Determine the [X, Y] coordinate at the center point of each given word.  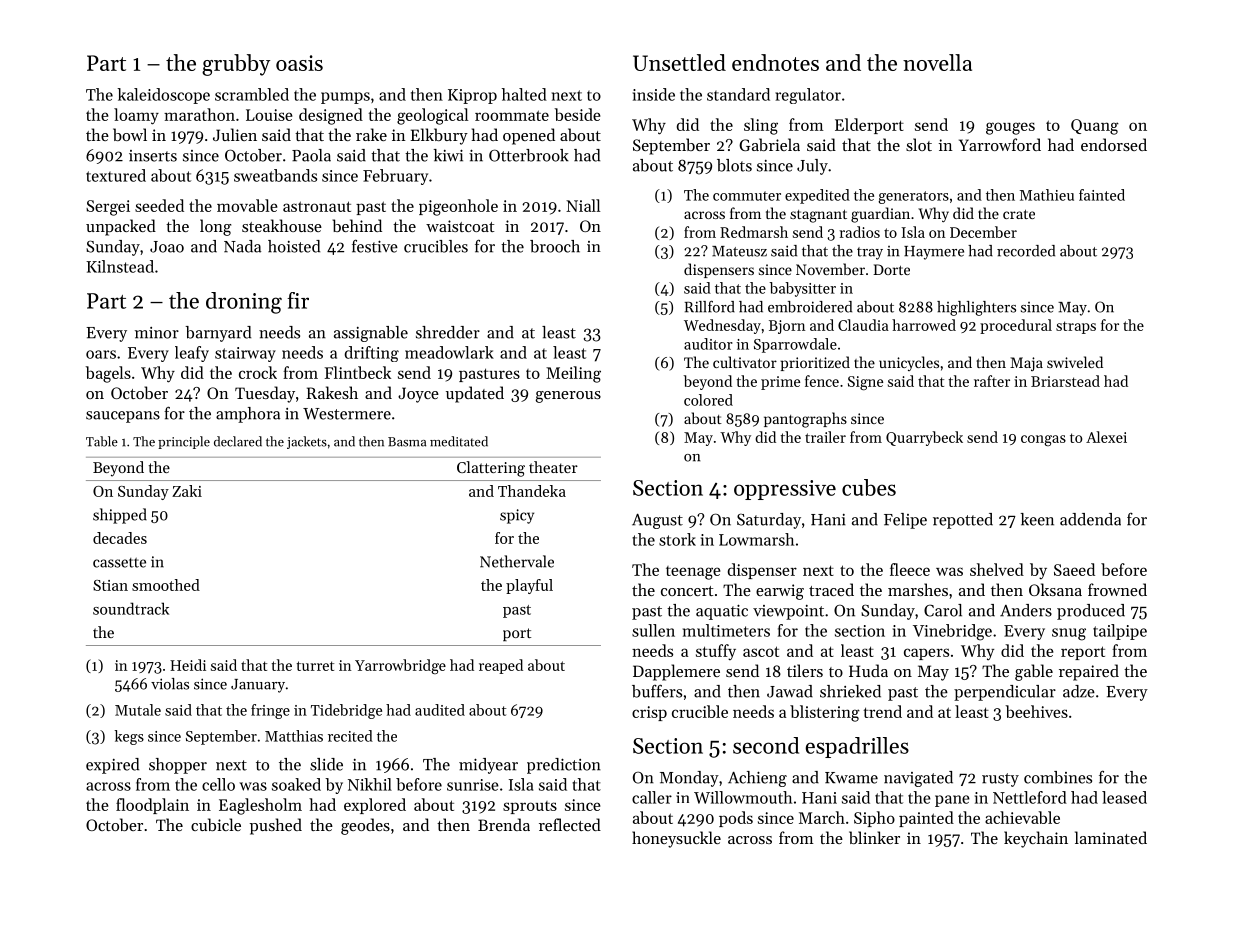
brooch [555, 246]
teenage [693, 573]
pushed [276, 826]
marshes [918, 589]
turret [315, 666]
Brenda [504, 824]
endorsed [1114, 144]
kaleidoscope [163, 96]
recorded [1026, 251]
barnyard [218, 334]
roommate [512, 115]
